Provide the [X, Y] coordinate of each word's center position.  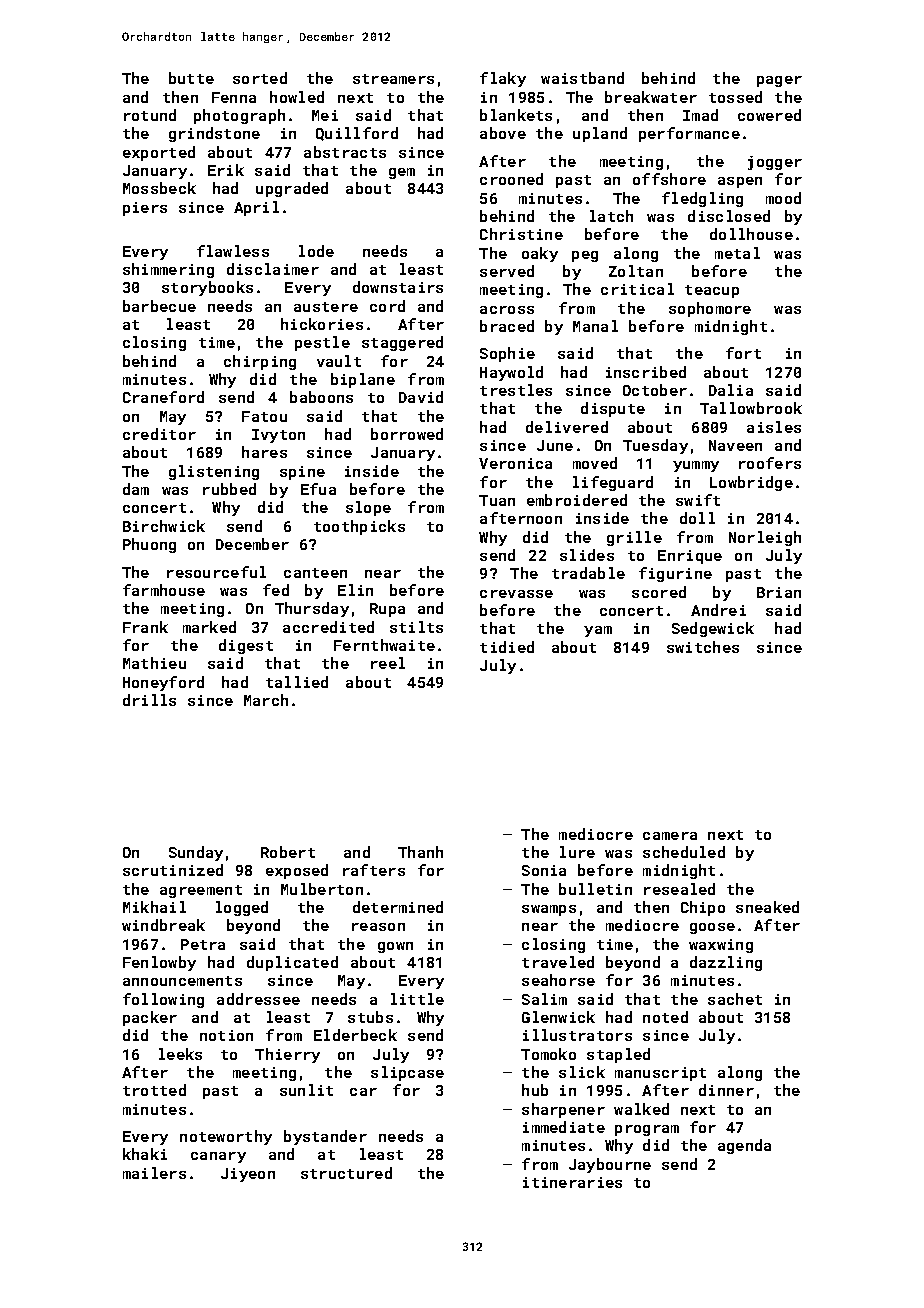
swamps [549, 910]
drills [149, 700]
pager [779, 81]
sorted [260, 78]
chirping [260, 362]
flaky [503, 79]
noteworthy [226, 1137]
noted [665, 1017]
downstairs [398, 287]
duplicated [292, 963]
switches [703, 647]
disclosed [729, 216]
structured [346, 1173]
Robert [288, 852]
